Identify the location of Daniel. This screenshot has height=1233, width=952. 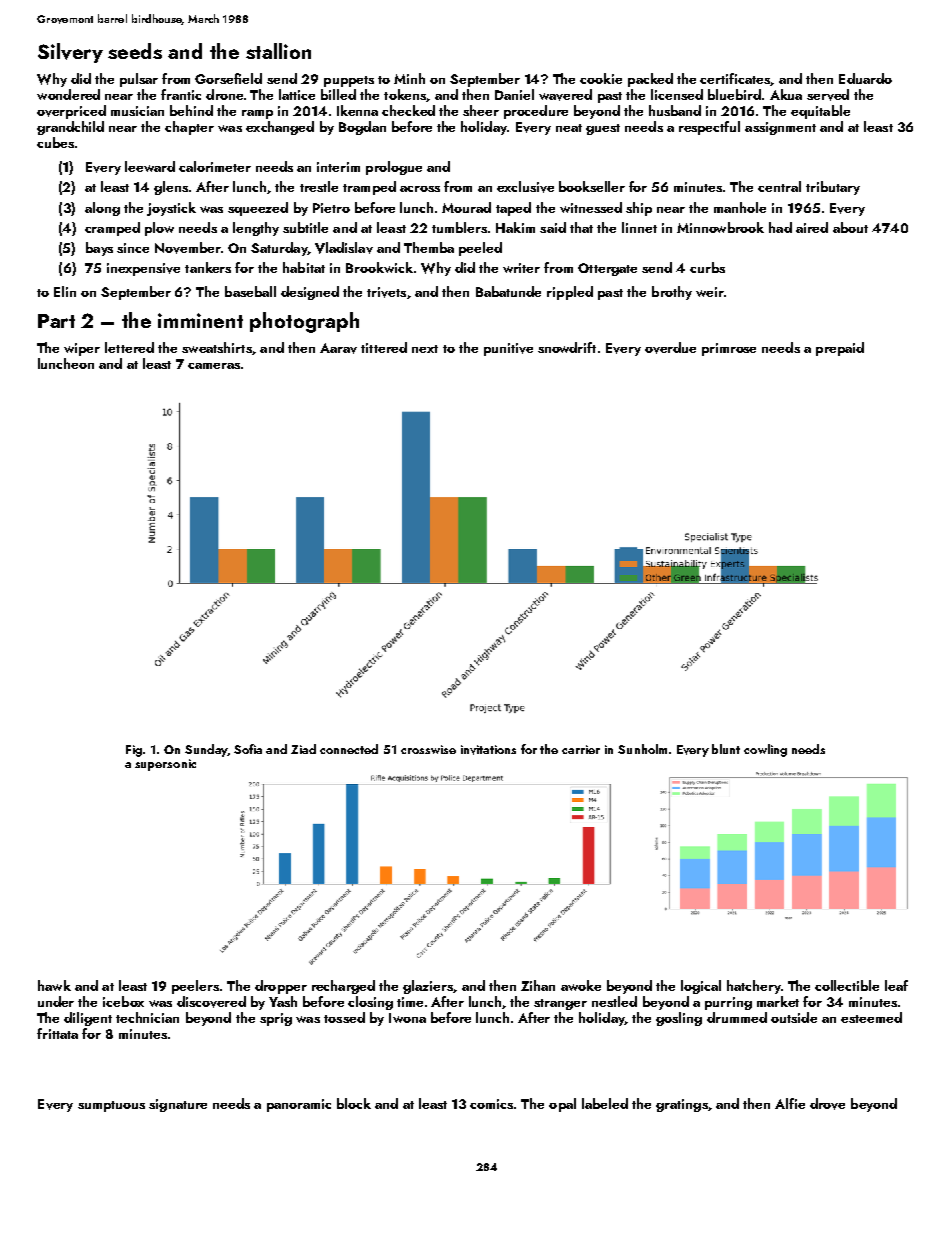
(514, 94).
